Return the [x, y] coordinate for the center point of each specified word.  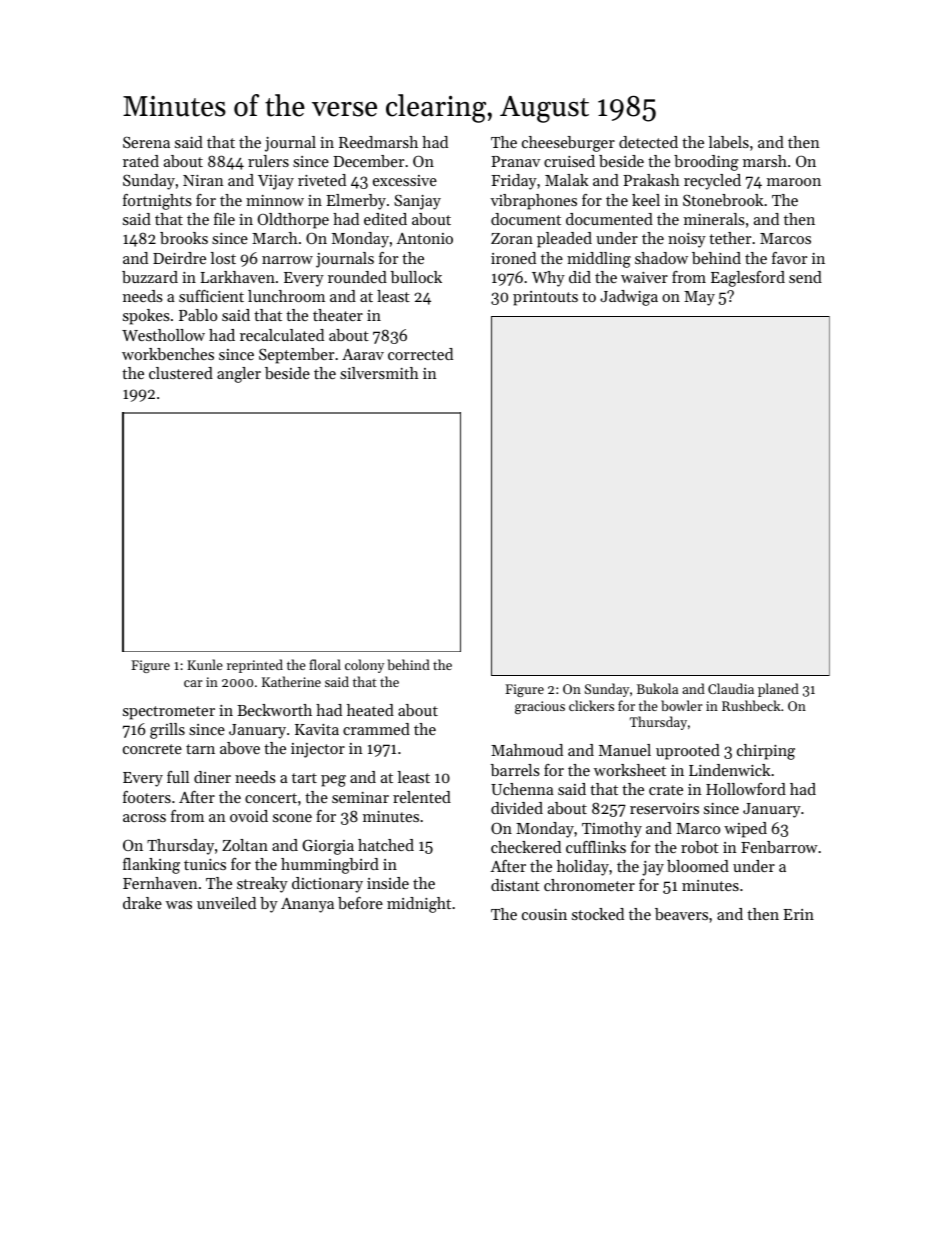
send [805, 277]
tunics [205, 864]
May [699, 298]
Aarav [363, 354]
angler [239, 375]
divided [517, 808]
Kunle [205, 664]
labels [728, 142]
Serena [146, 142]
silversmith [379, 373]
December [368, 161]
